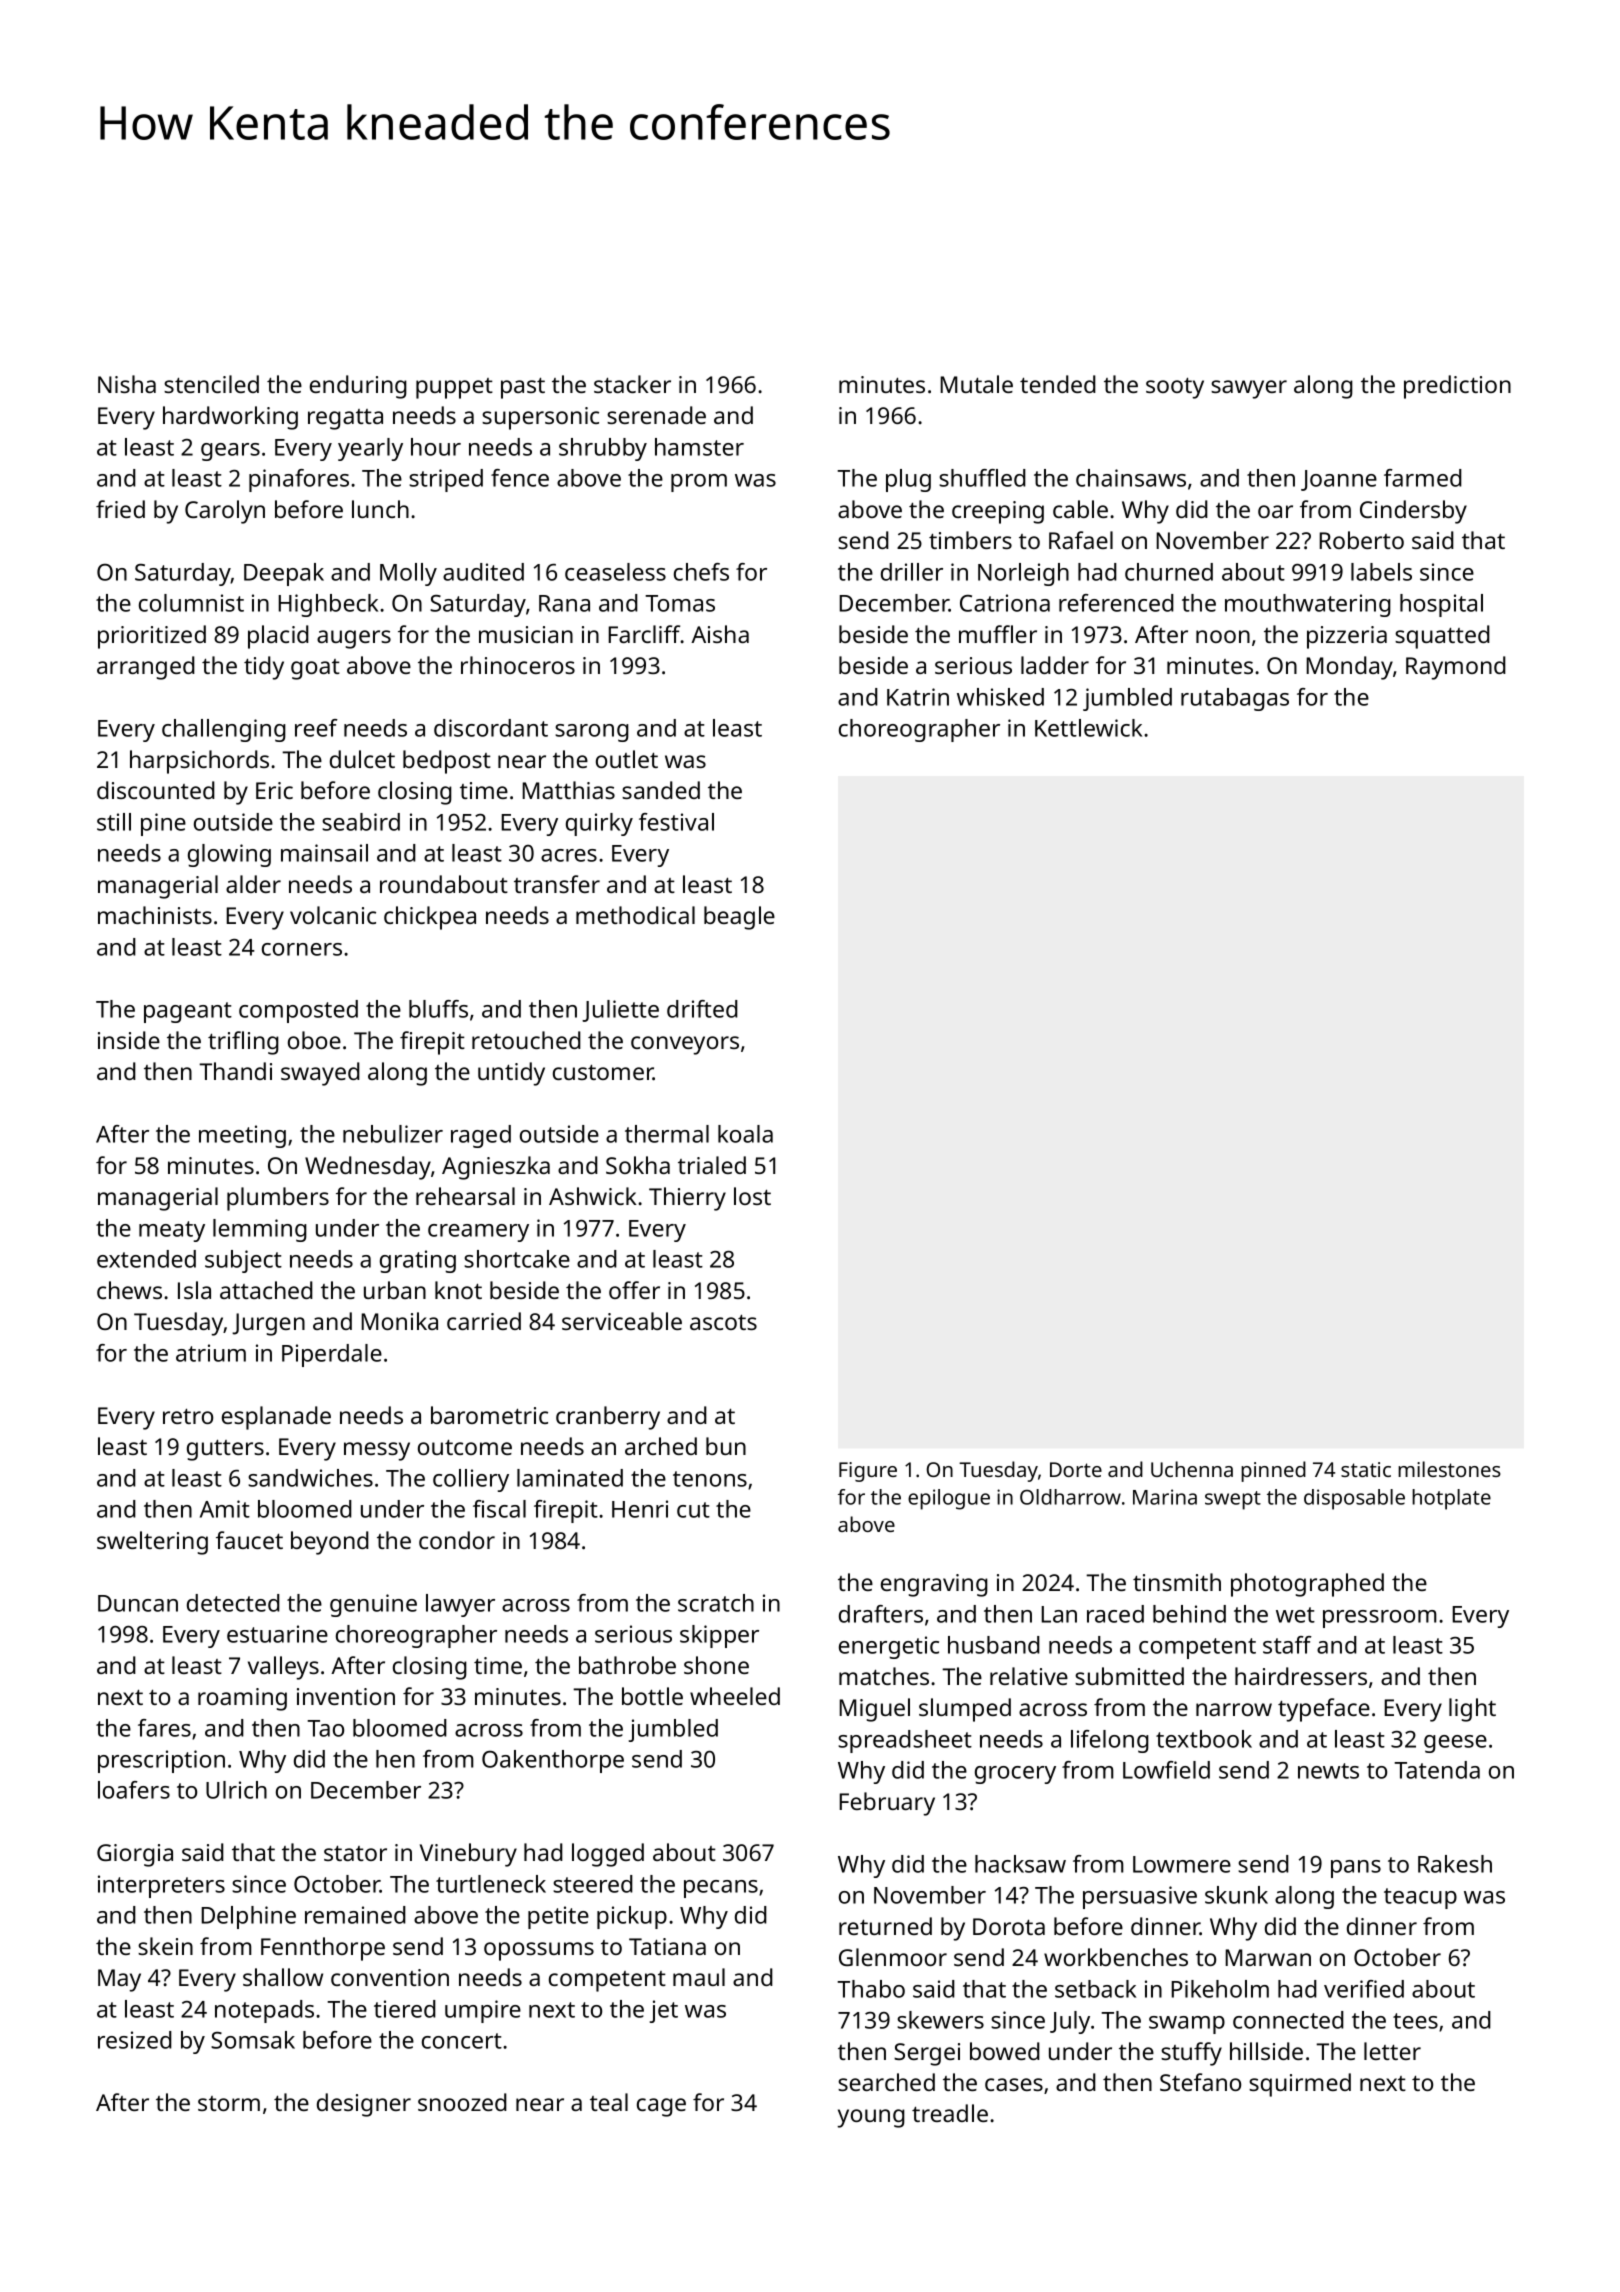 This page has height=2292, width=1620. What do you see at coordinates (868, 1472) in the page?
I see `Figure` at bounding box center [868, 1472].
